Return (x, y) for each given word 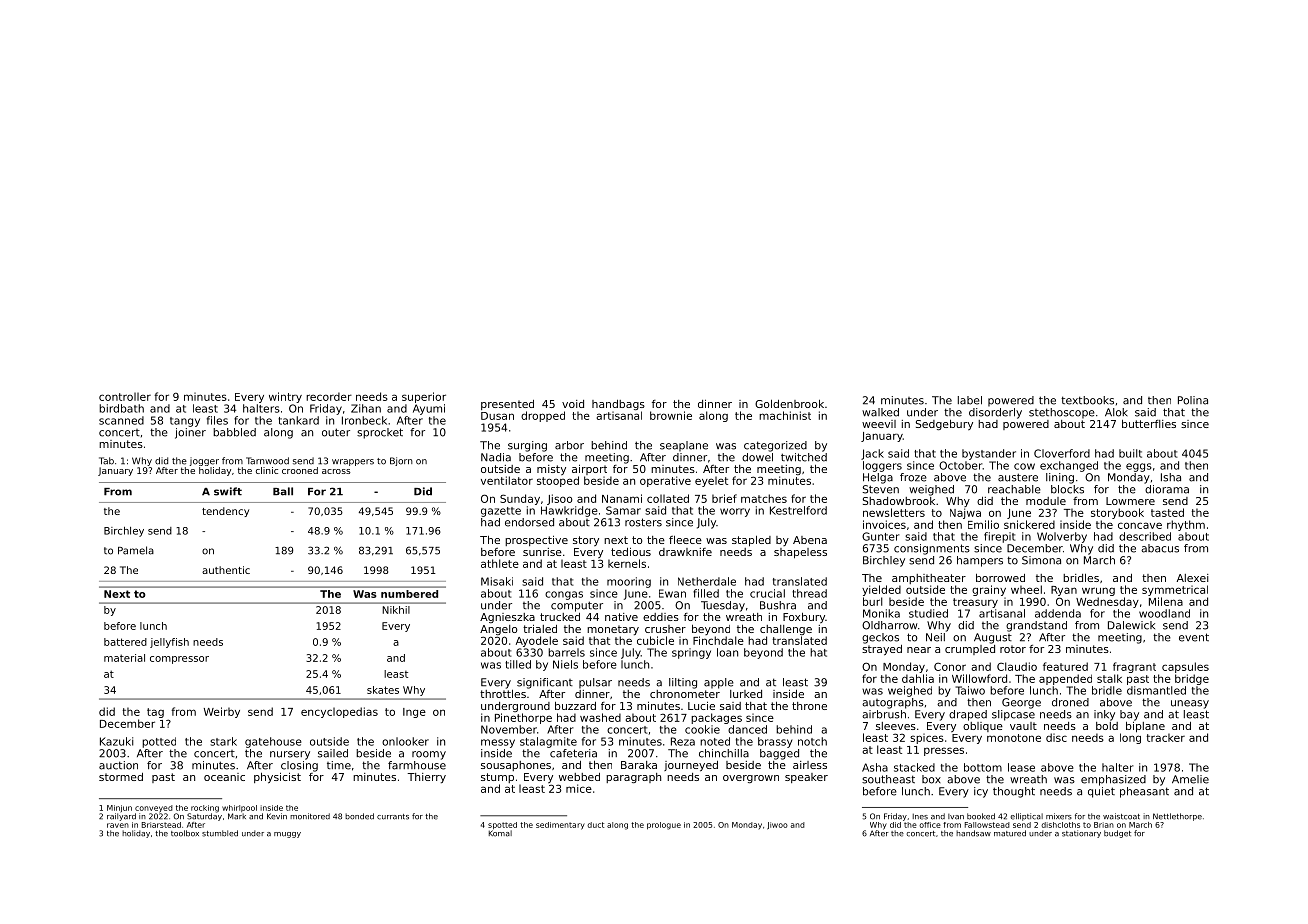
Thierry (426, 778)
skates (383, 690)
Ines (920, 817)
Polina (1193, 400)
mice (579, 788)
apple (719, 683)
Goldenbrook (789, 404)
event (1194, 637)
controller (125, 396)
